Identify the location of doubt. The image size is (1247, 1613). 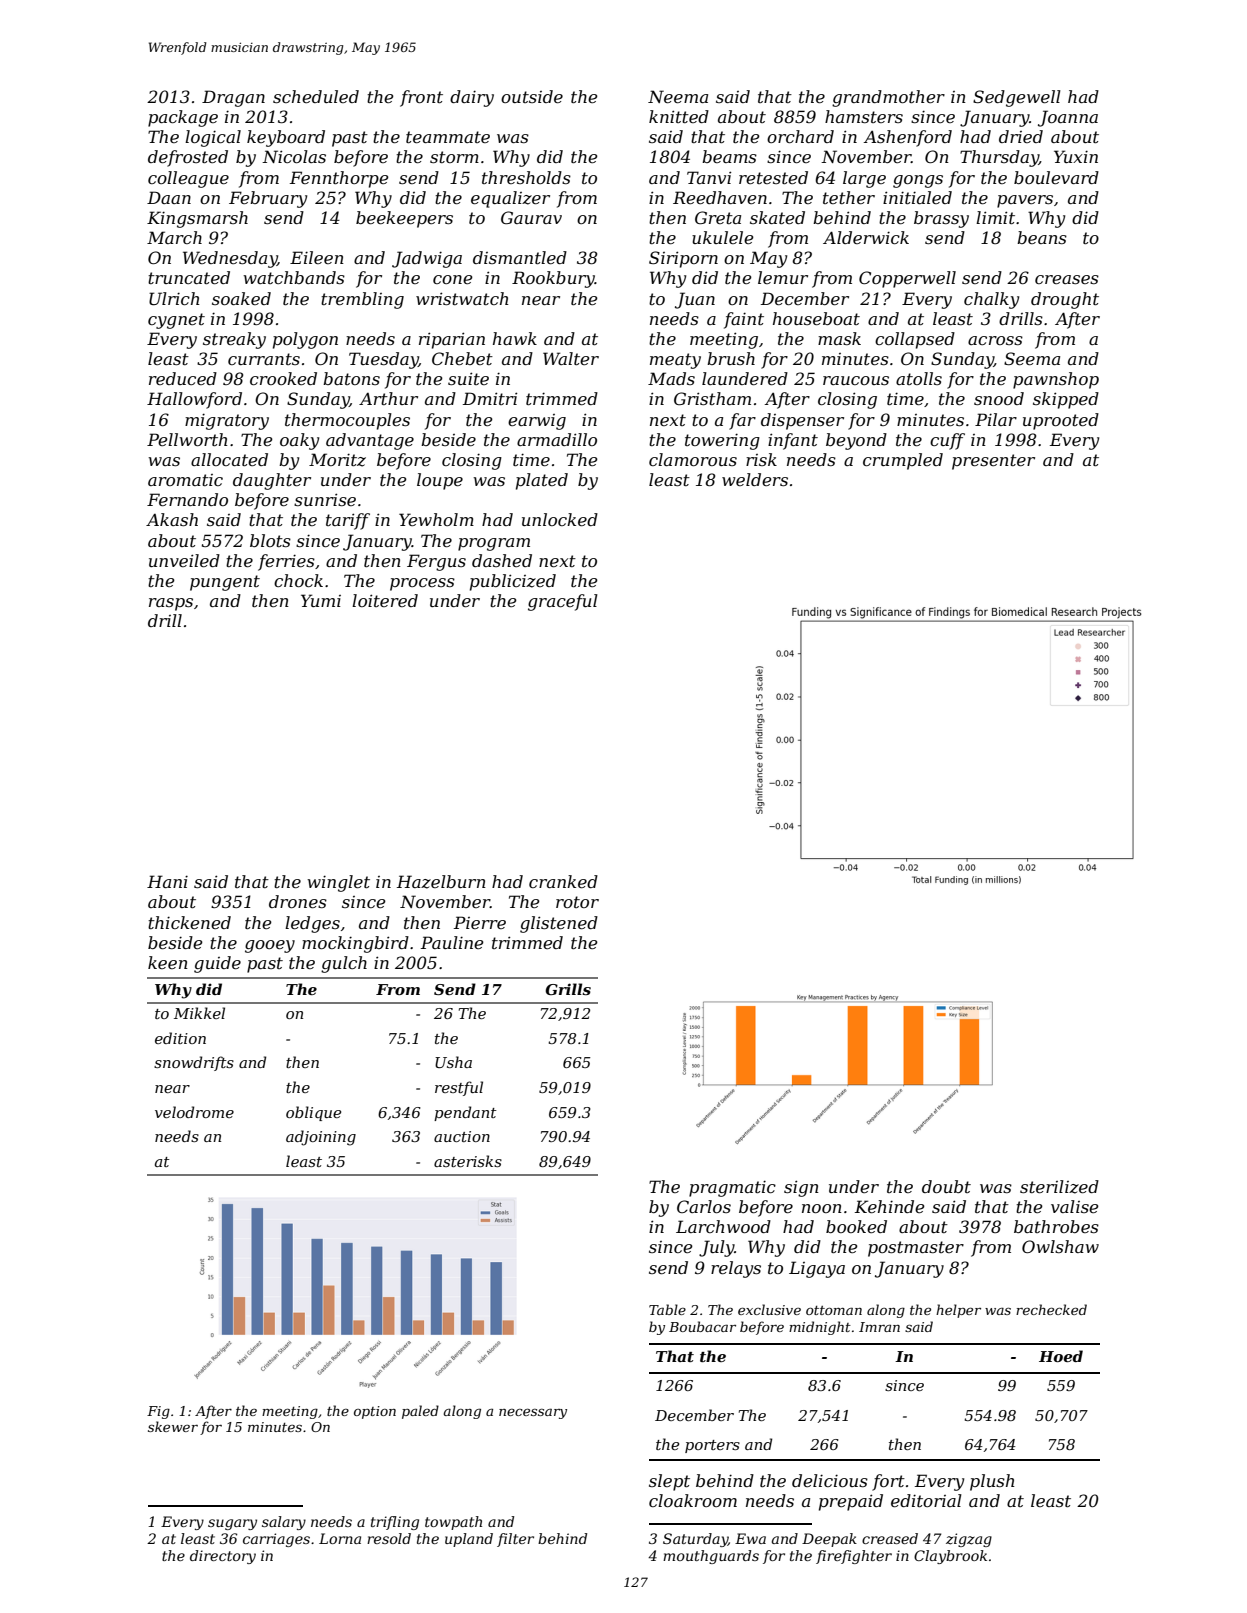
(946, 1186).
